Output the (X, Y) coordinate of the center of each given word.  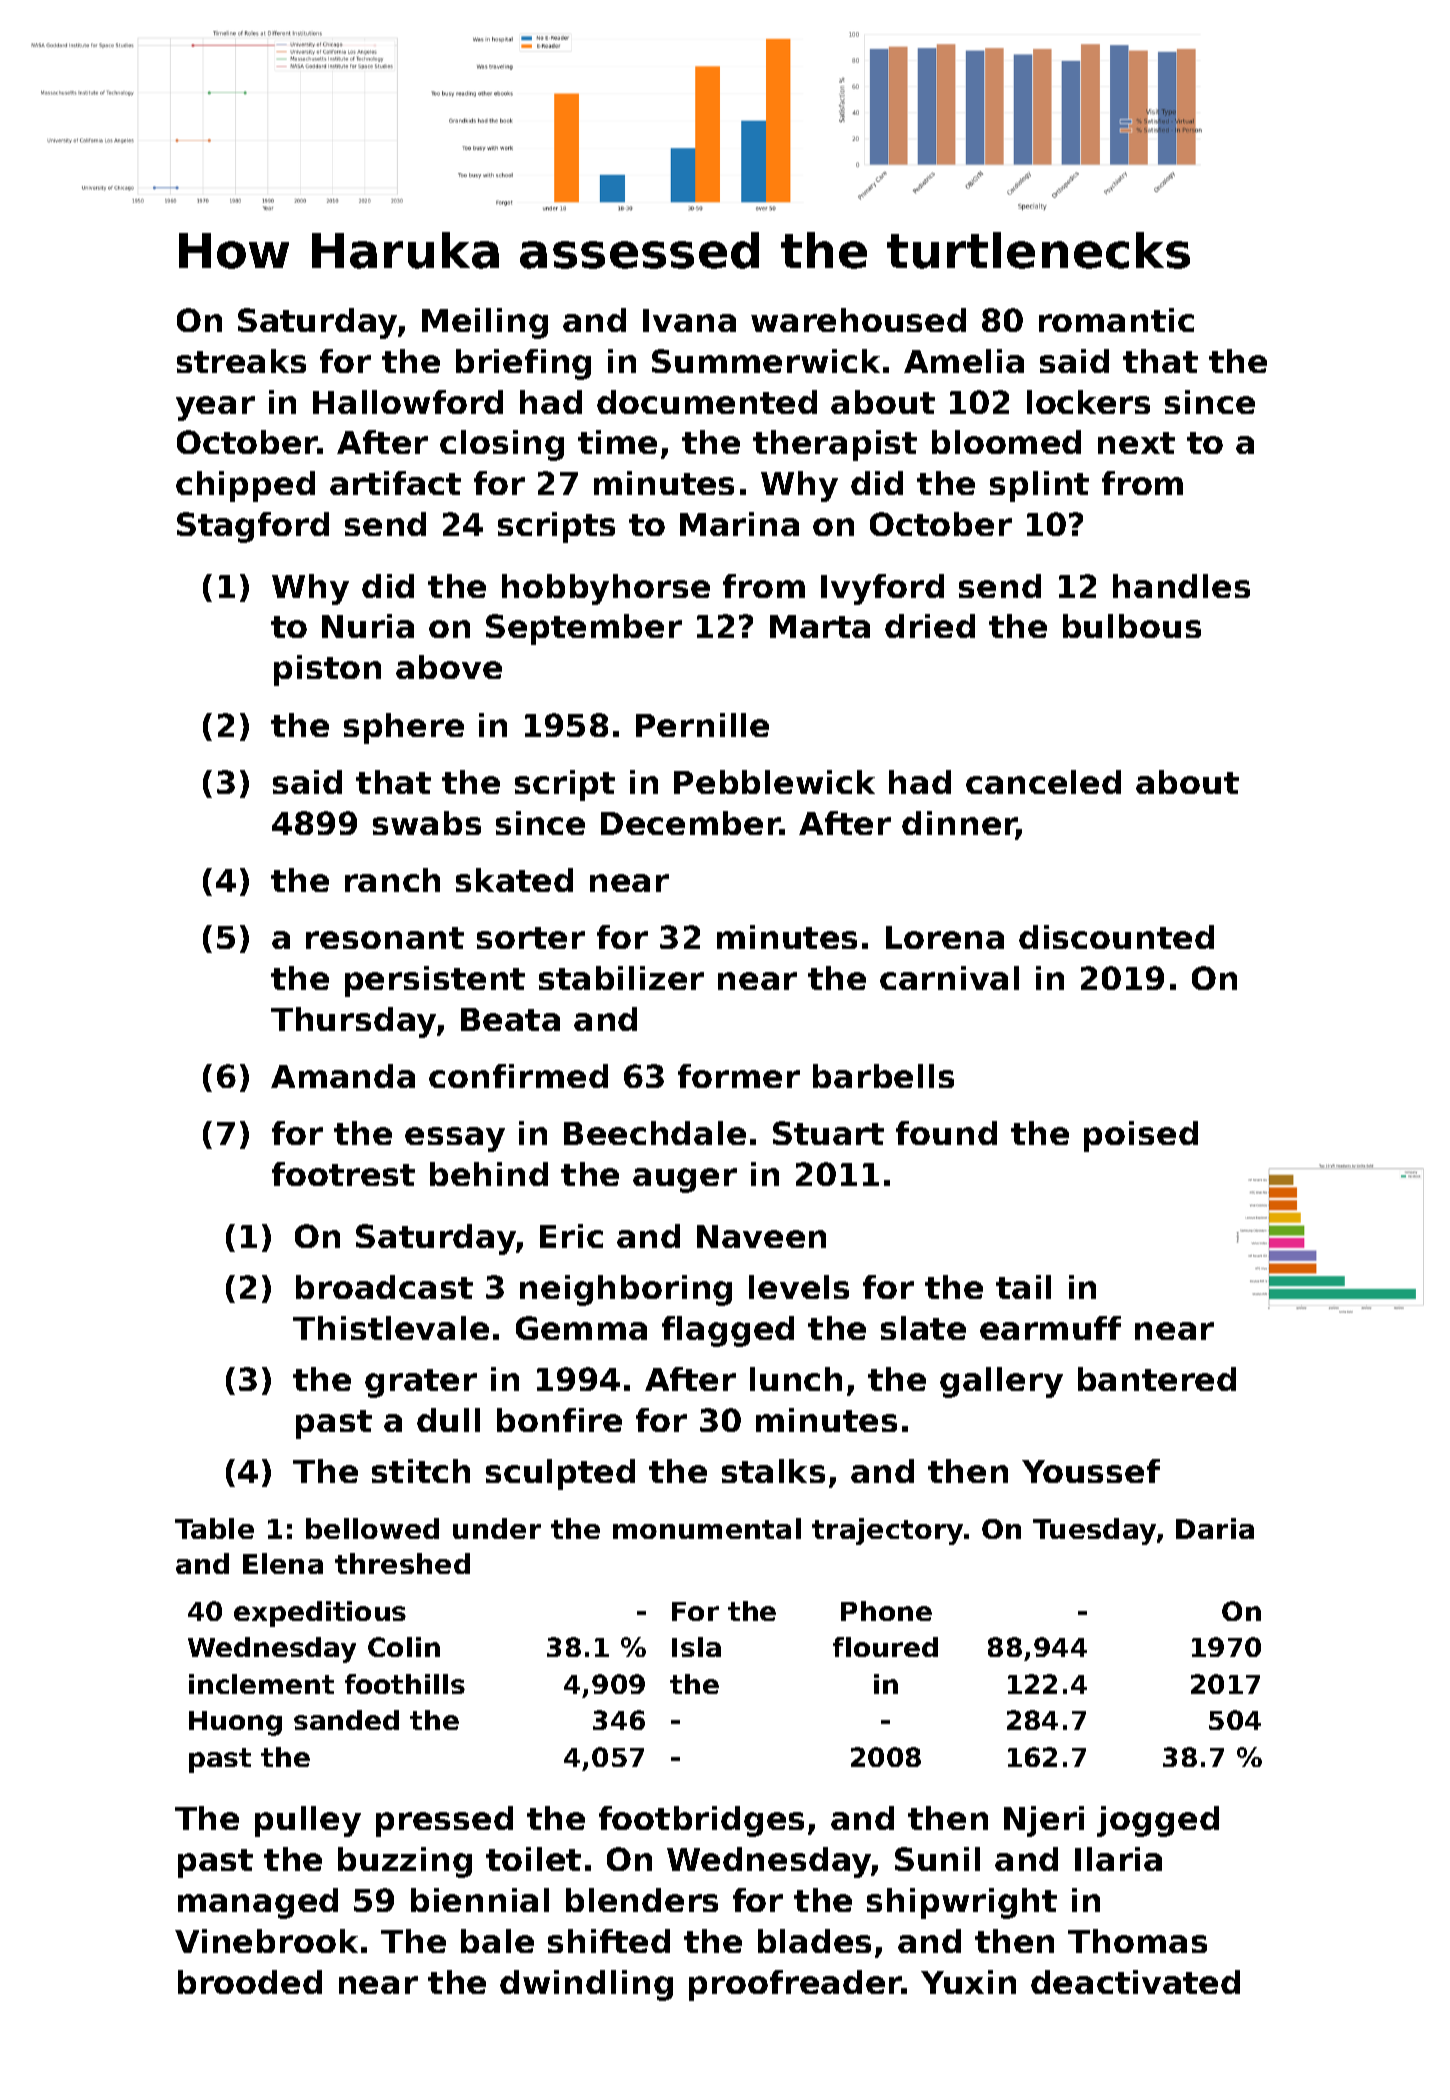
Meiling (485, 323)
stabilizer (621, 978)
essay (455, 1139)
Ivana (689, 320)
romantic (1116, 320)
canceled (1043, 782)
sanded (346, 1720)
